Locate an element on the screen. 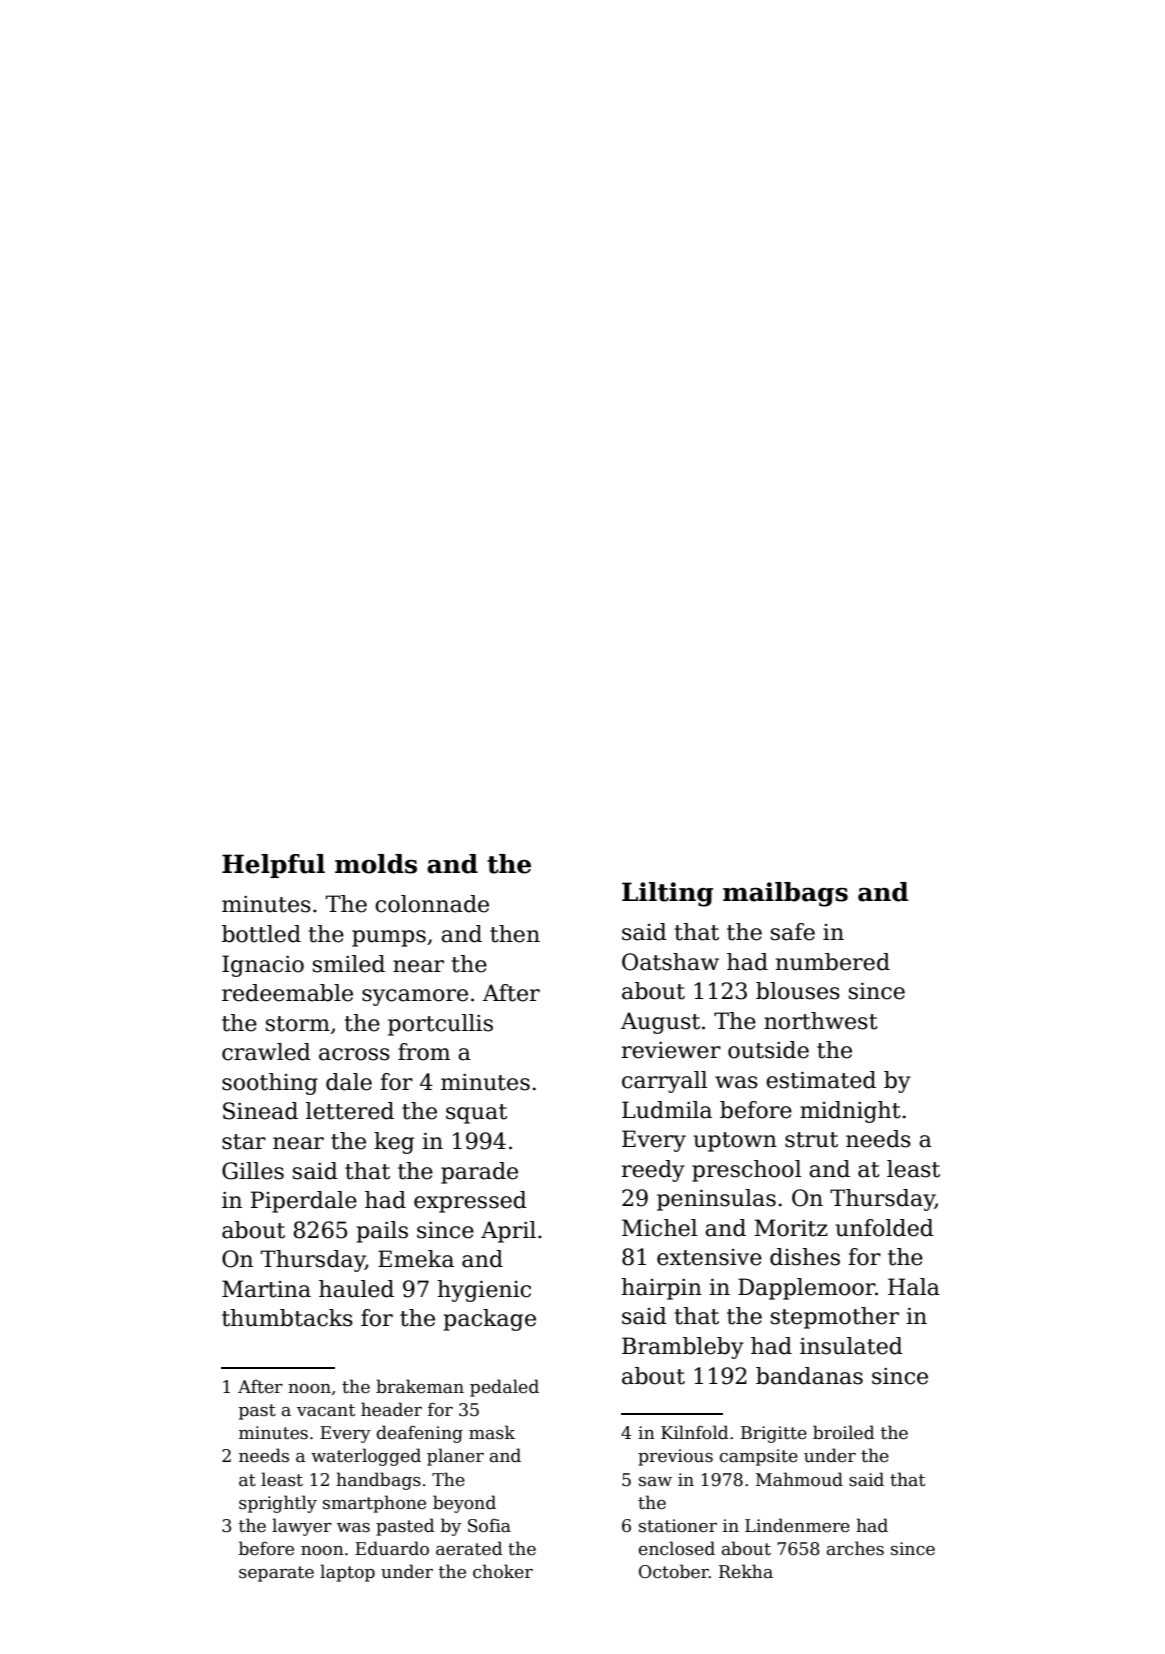  Kilnfold is located at coordinates (695, 1432).
